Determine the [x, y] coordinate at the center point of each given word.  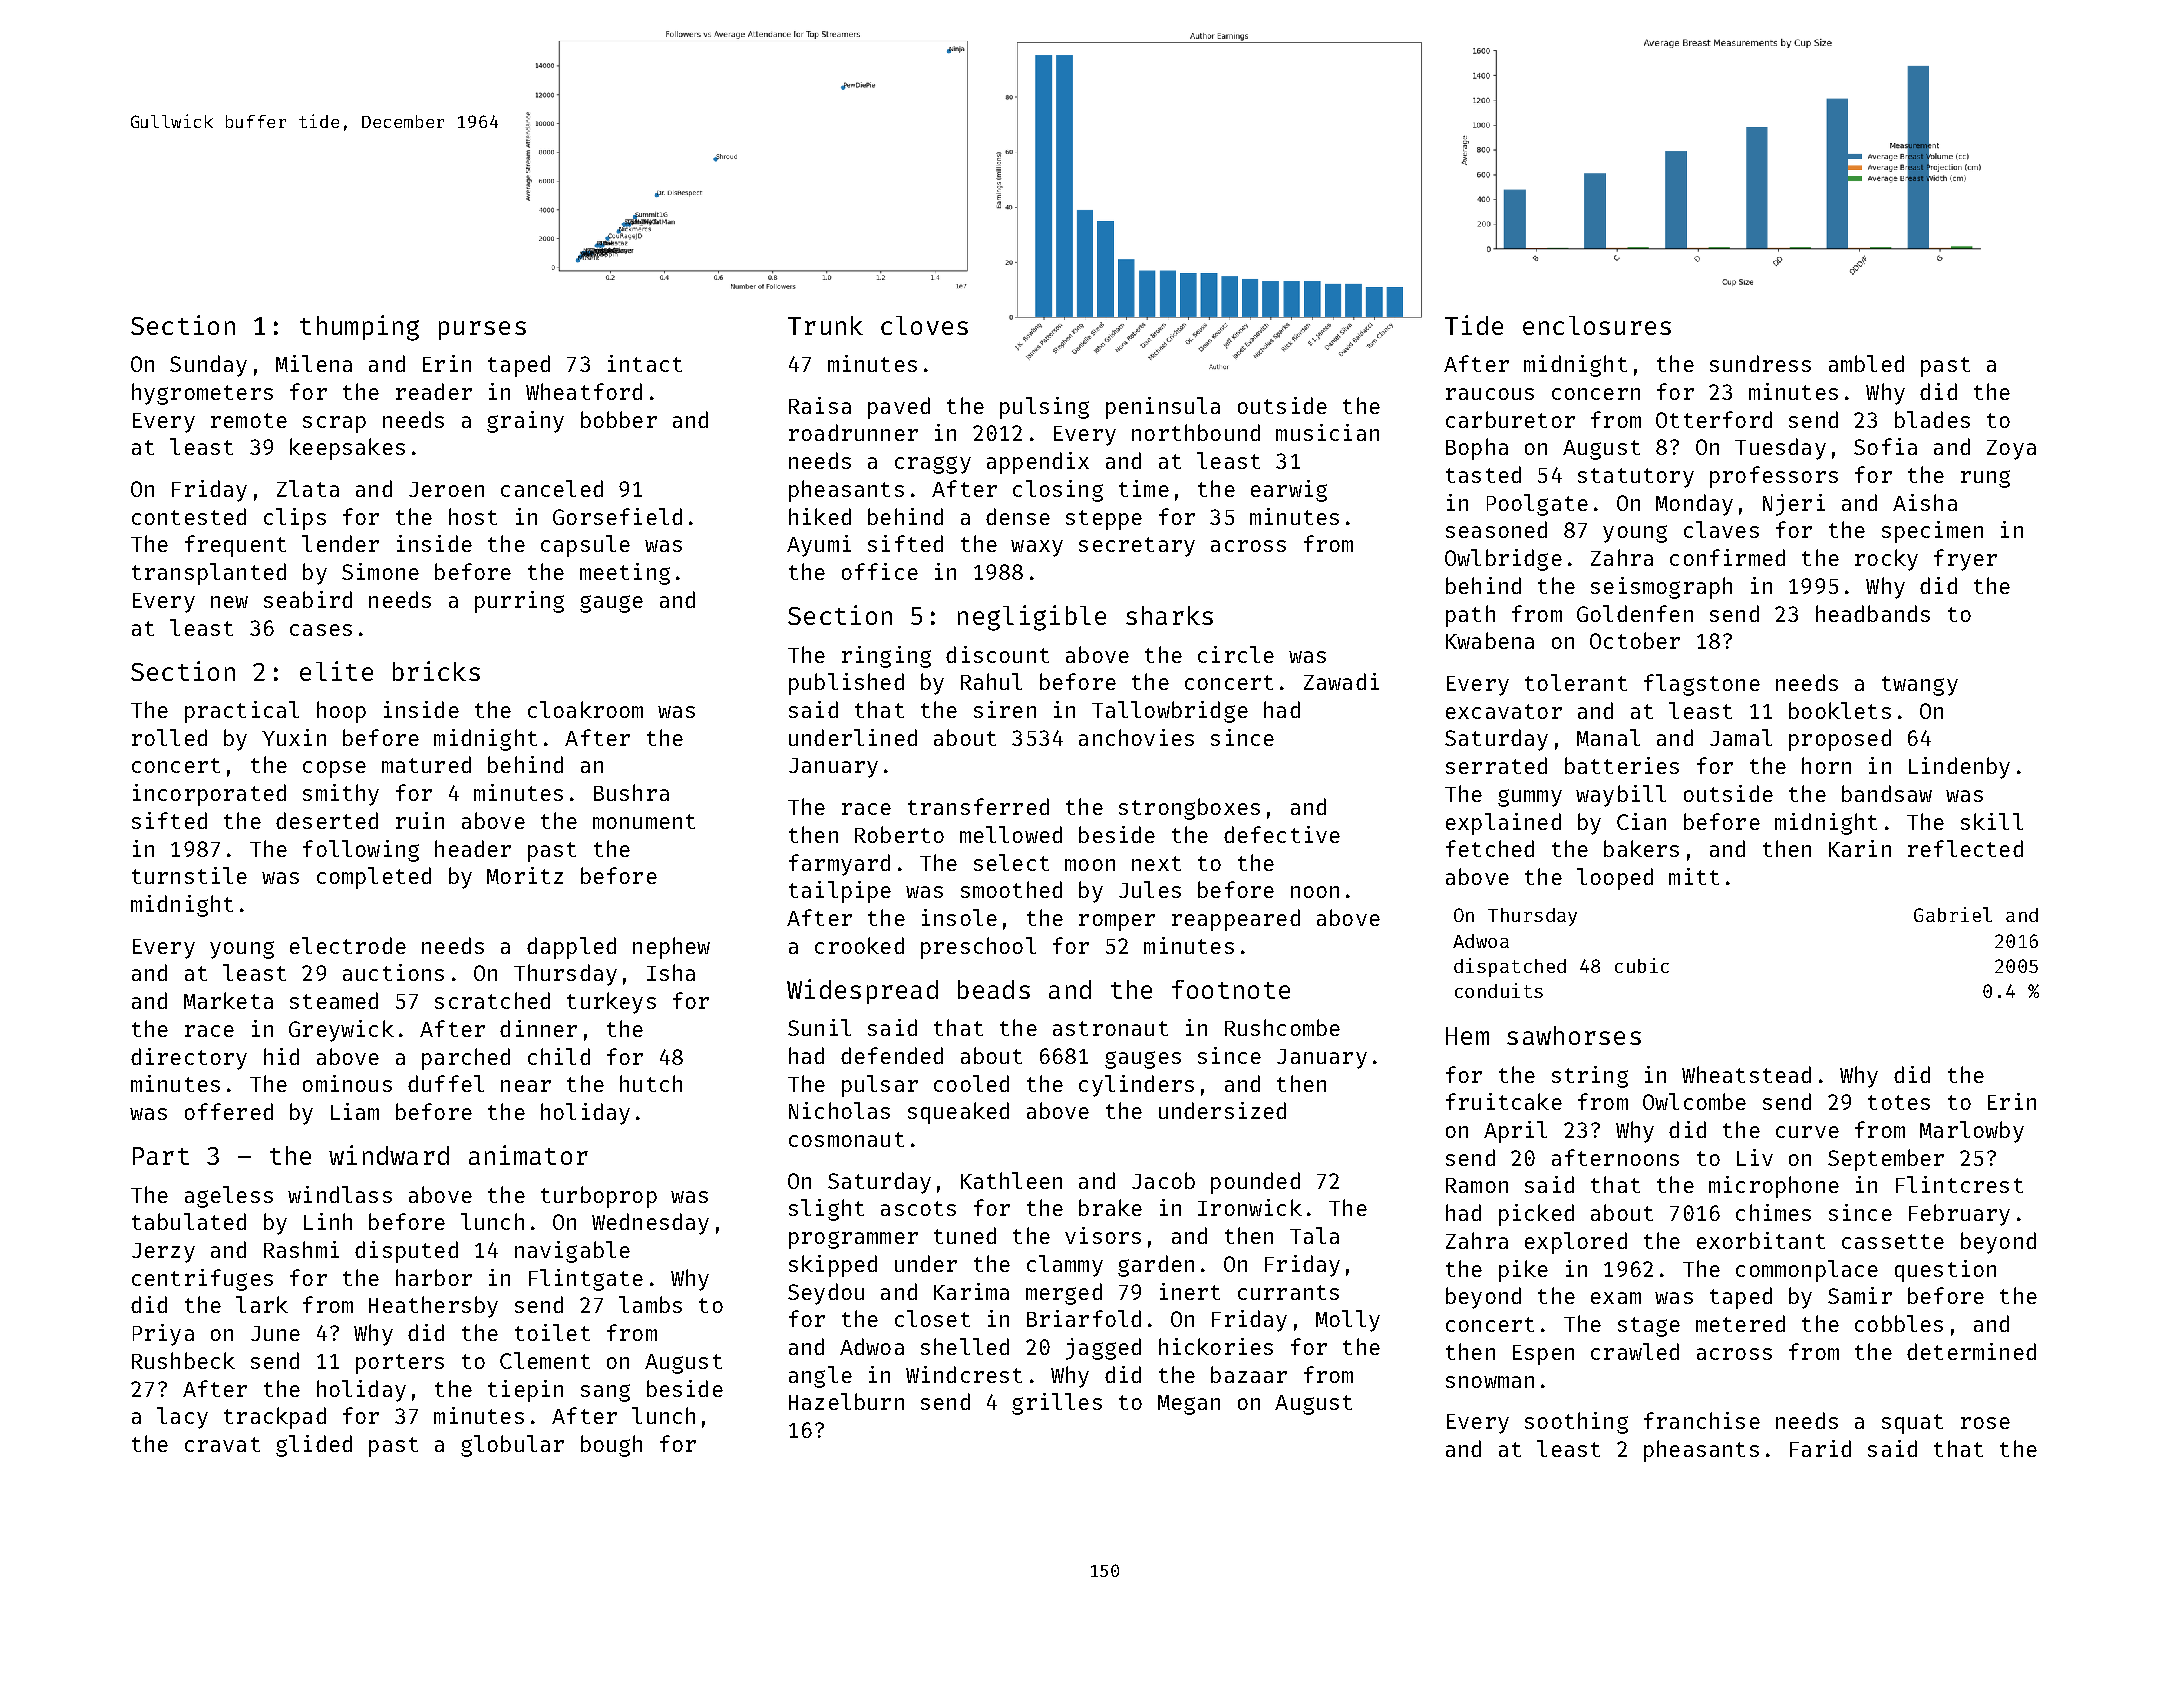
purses [482, 330]
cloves [924, 325]
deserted [327, 820]
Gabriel [1953, 914]
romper [1117, 922]
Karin [1860, 848]
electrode [348, 945]
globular [512, 1446]
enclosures [1597, 325]
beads [994, 989]
